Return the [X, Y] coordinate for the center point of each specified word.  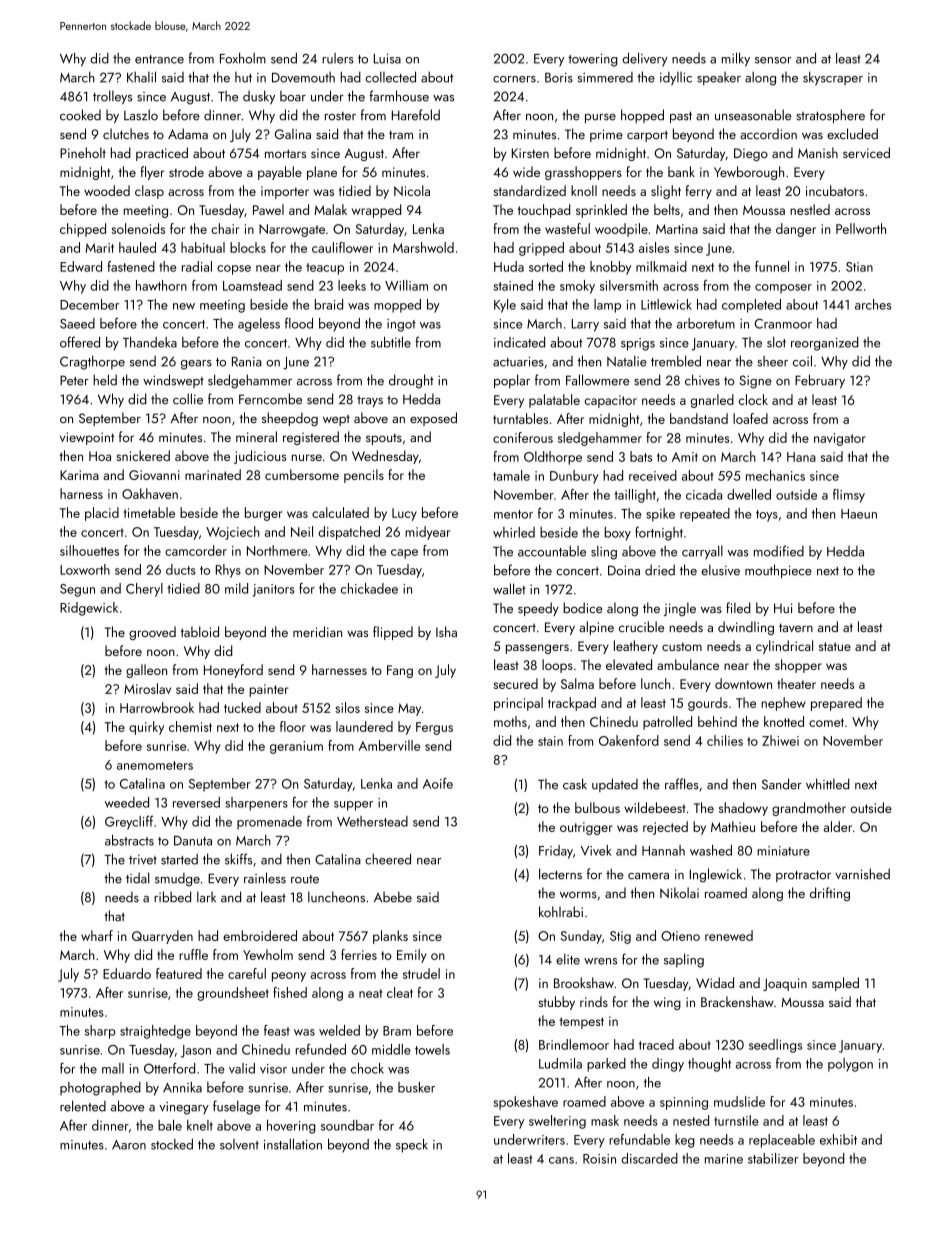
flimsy [849, 496]
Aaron [129, 1145]
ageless [259, 325]
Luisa [387, 59]
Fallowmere [597, 380]
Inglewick [716, 875]
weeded [127, 802]
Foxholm [243, 58]
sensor [773, 60]
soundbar [347, 1125]
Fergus [434, 728]
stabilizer [773, 1158]
